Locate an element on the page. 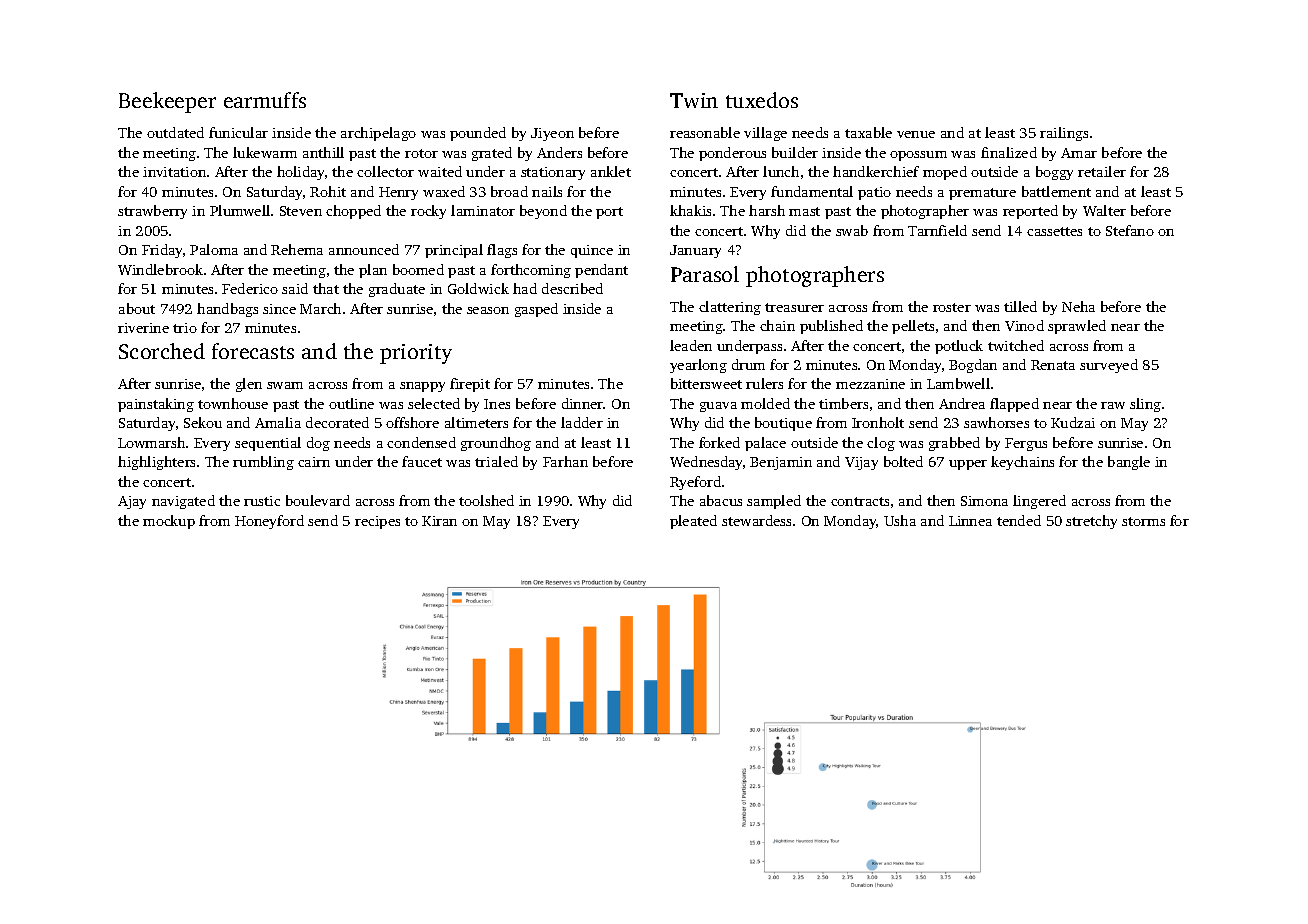  abacus is located at coordinates (721, 500).
